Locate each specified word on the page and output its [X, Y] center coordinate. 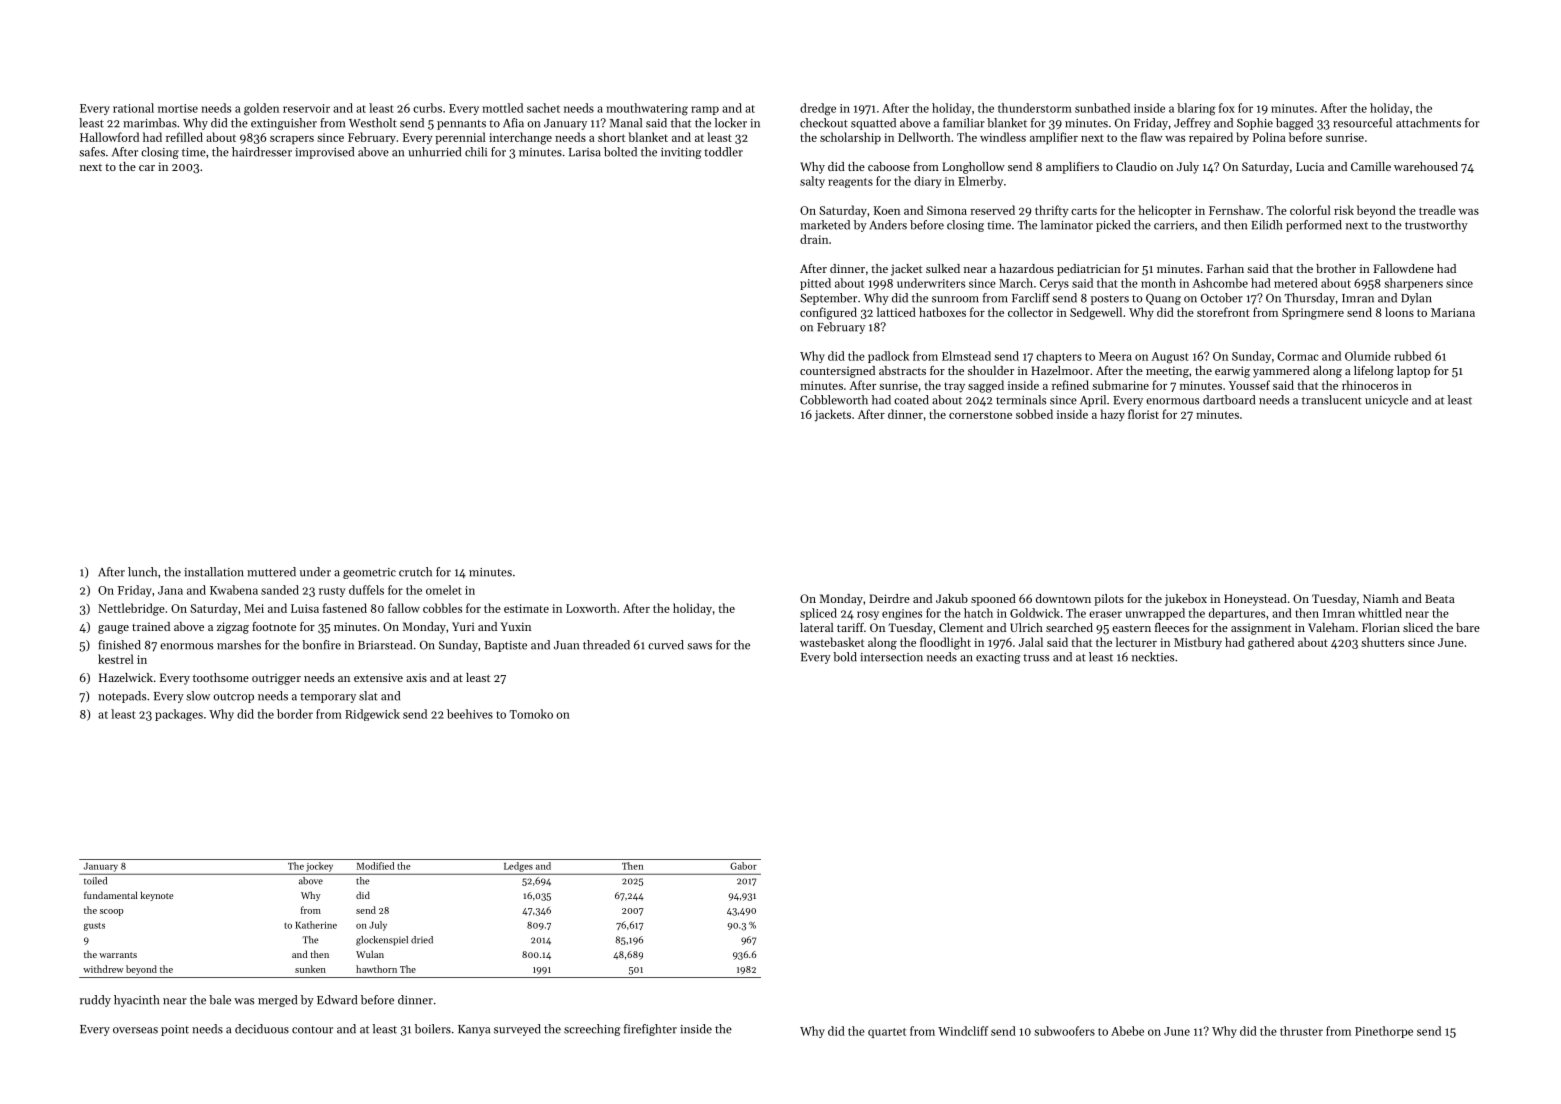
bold [845, 657]
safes [92, 152]
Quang [1163, 299]
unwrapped [1155, 614]
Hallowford [109, 137]
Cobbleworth [834, 400]
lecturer [1136, 642]
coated [911, 400]
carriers [1174, 225]
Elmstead [966, 356]
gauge [113, 629]
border [295, 714]
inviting [681, 153]
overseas [135, 1030]
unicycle [1386, 401]
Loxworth [591, 608]
